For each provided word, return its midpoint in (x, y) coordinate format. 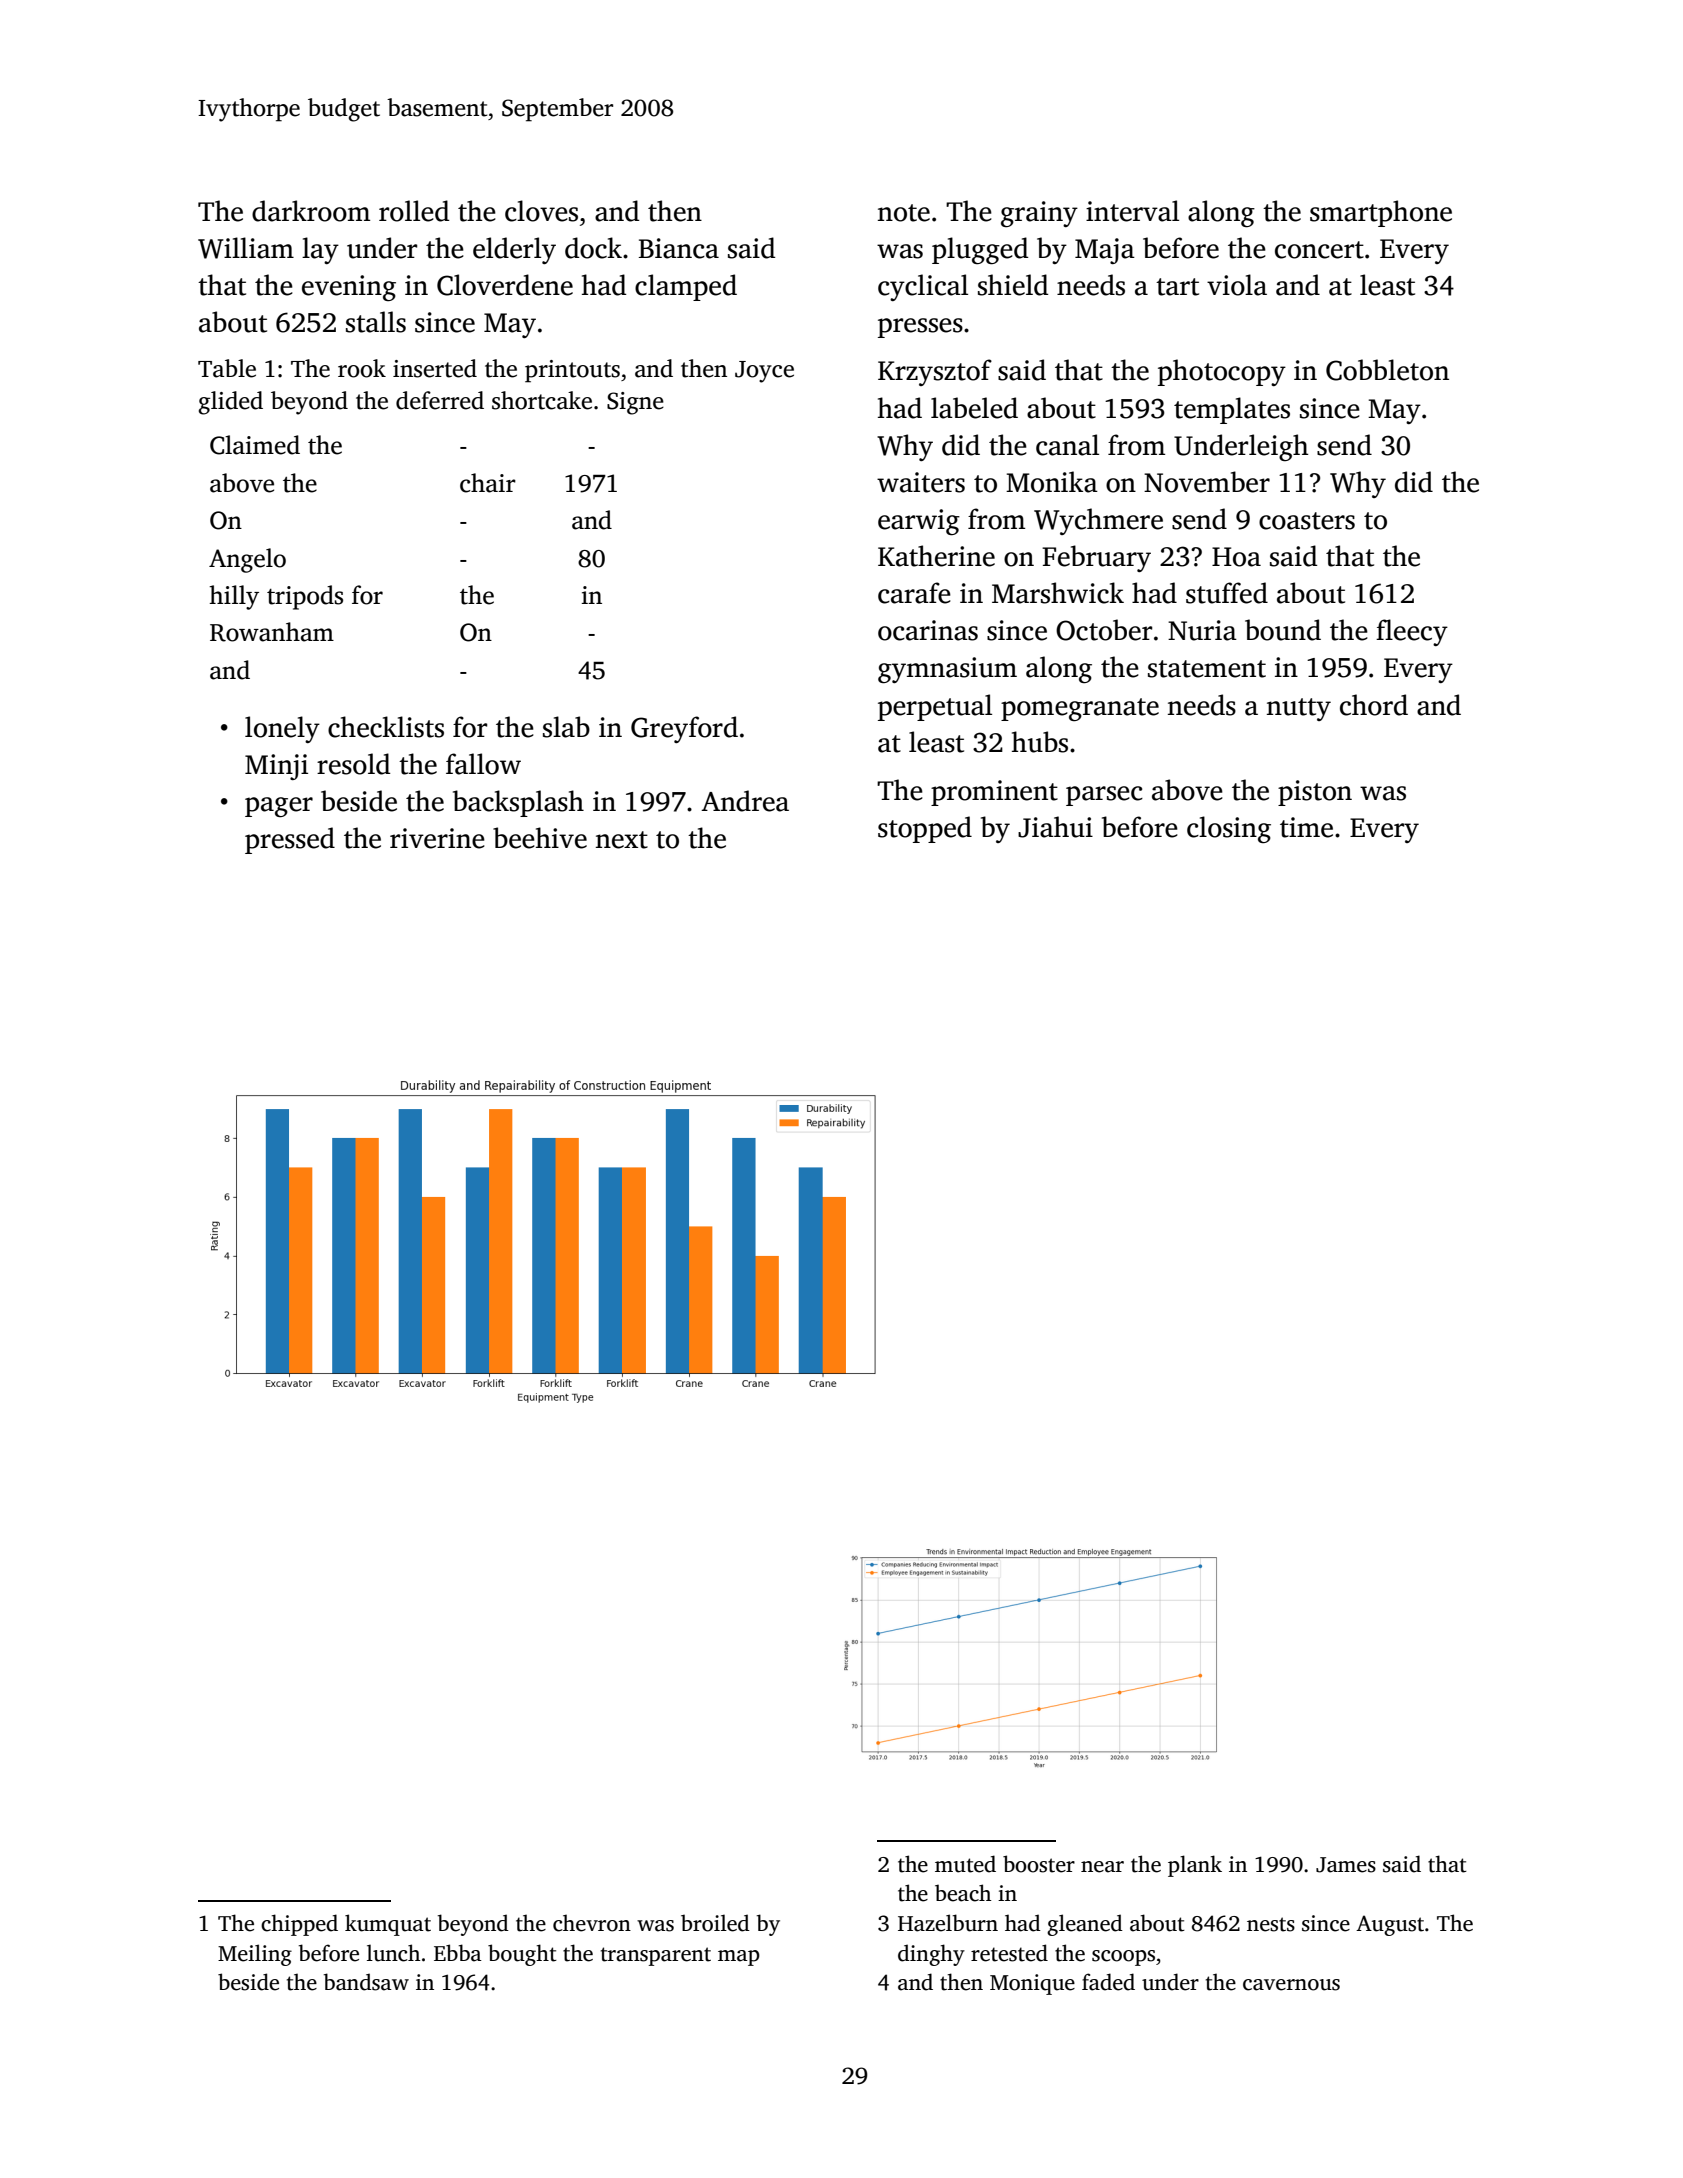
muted (965, 1864)
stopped (925, 829)
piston (1315, 793)
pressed (290, 840)
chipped (299, 1925)
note (904, 213)
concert (1319, 250)
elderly (514, 250)
